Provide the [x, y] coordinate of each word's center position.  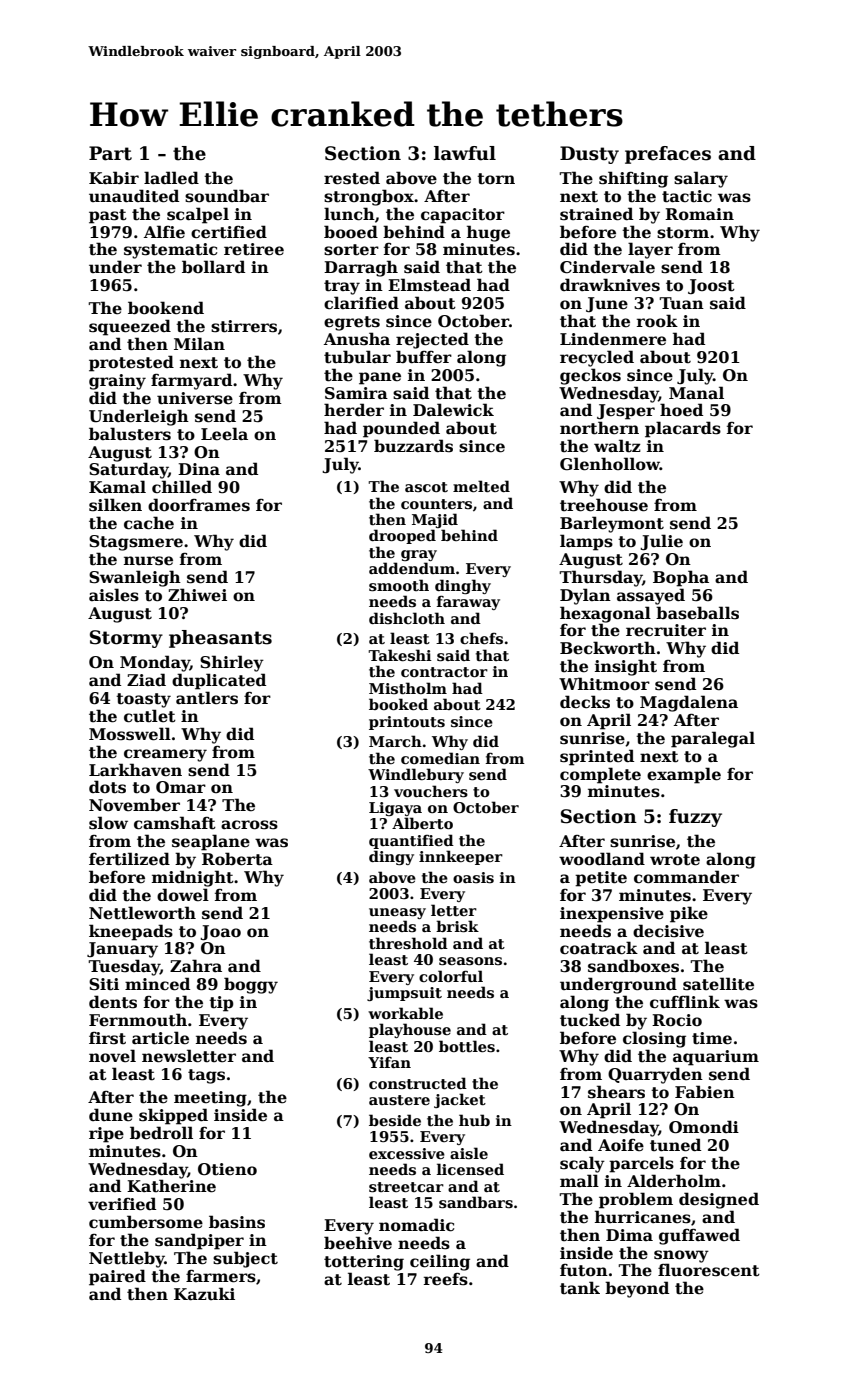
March [395, 741]
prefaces [668, 155]
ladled [171, 178]
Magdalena [689, 703]
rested [352, 178]
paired [117, 1277]
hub [474, 1120]
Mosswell [130, 734]
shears [616, 1092]
